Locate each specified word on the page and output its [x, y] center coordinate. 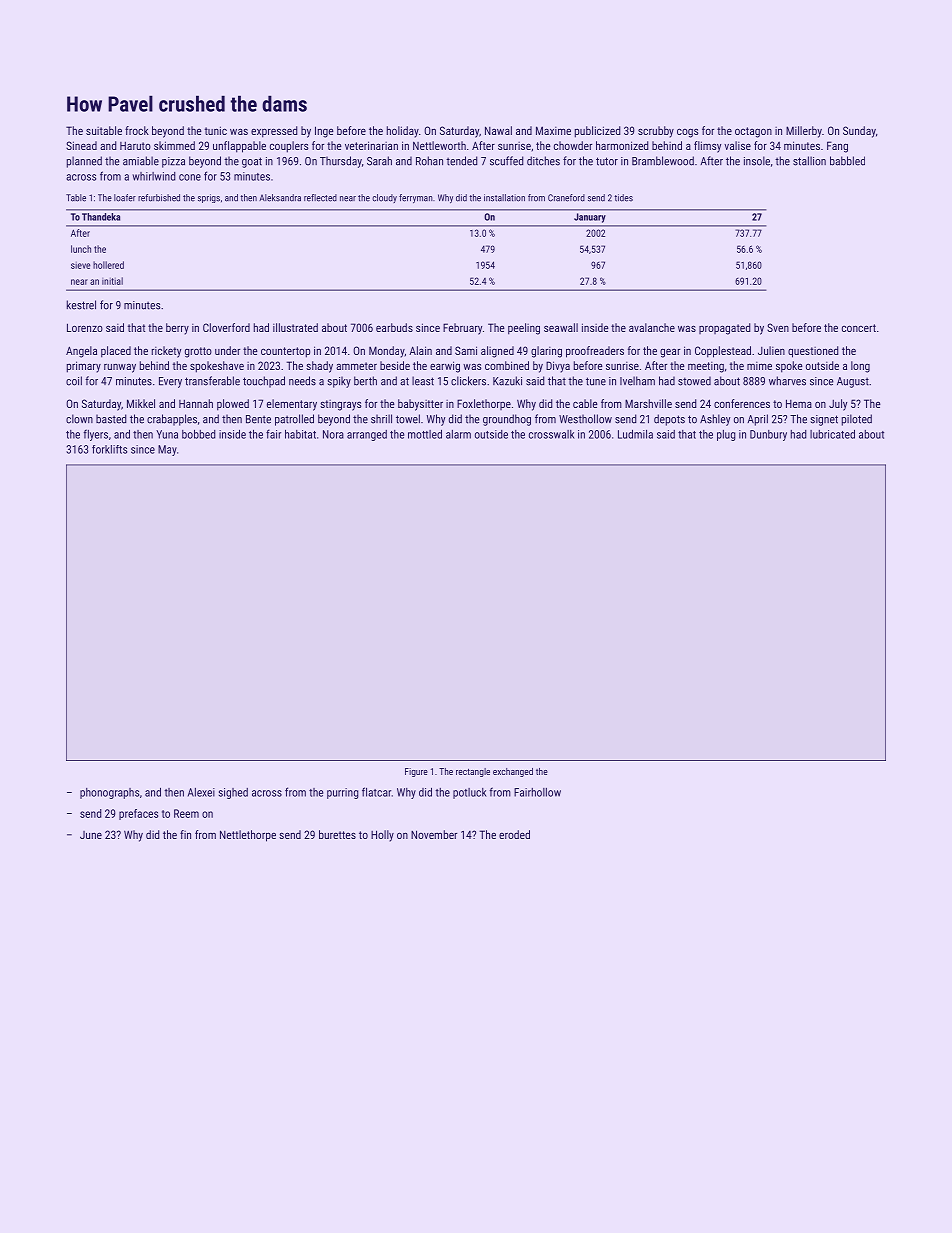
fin [185, 834]
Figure [416, 772]
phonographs [109, 793]
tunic [216, 130]
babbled [847, 161]
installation [504, 198]
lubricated [832, 434]
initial [112, 281]
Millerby [804, 132]
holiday [403, 132]
